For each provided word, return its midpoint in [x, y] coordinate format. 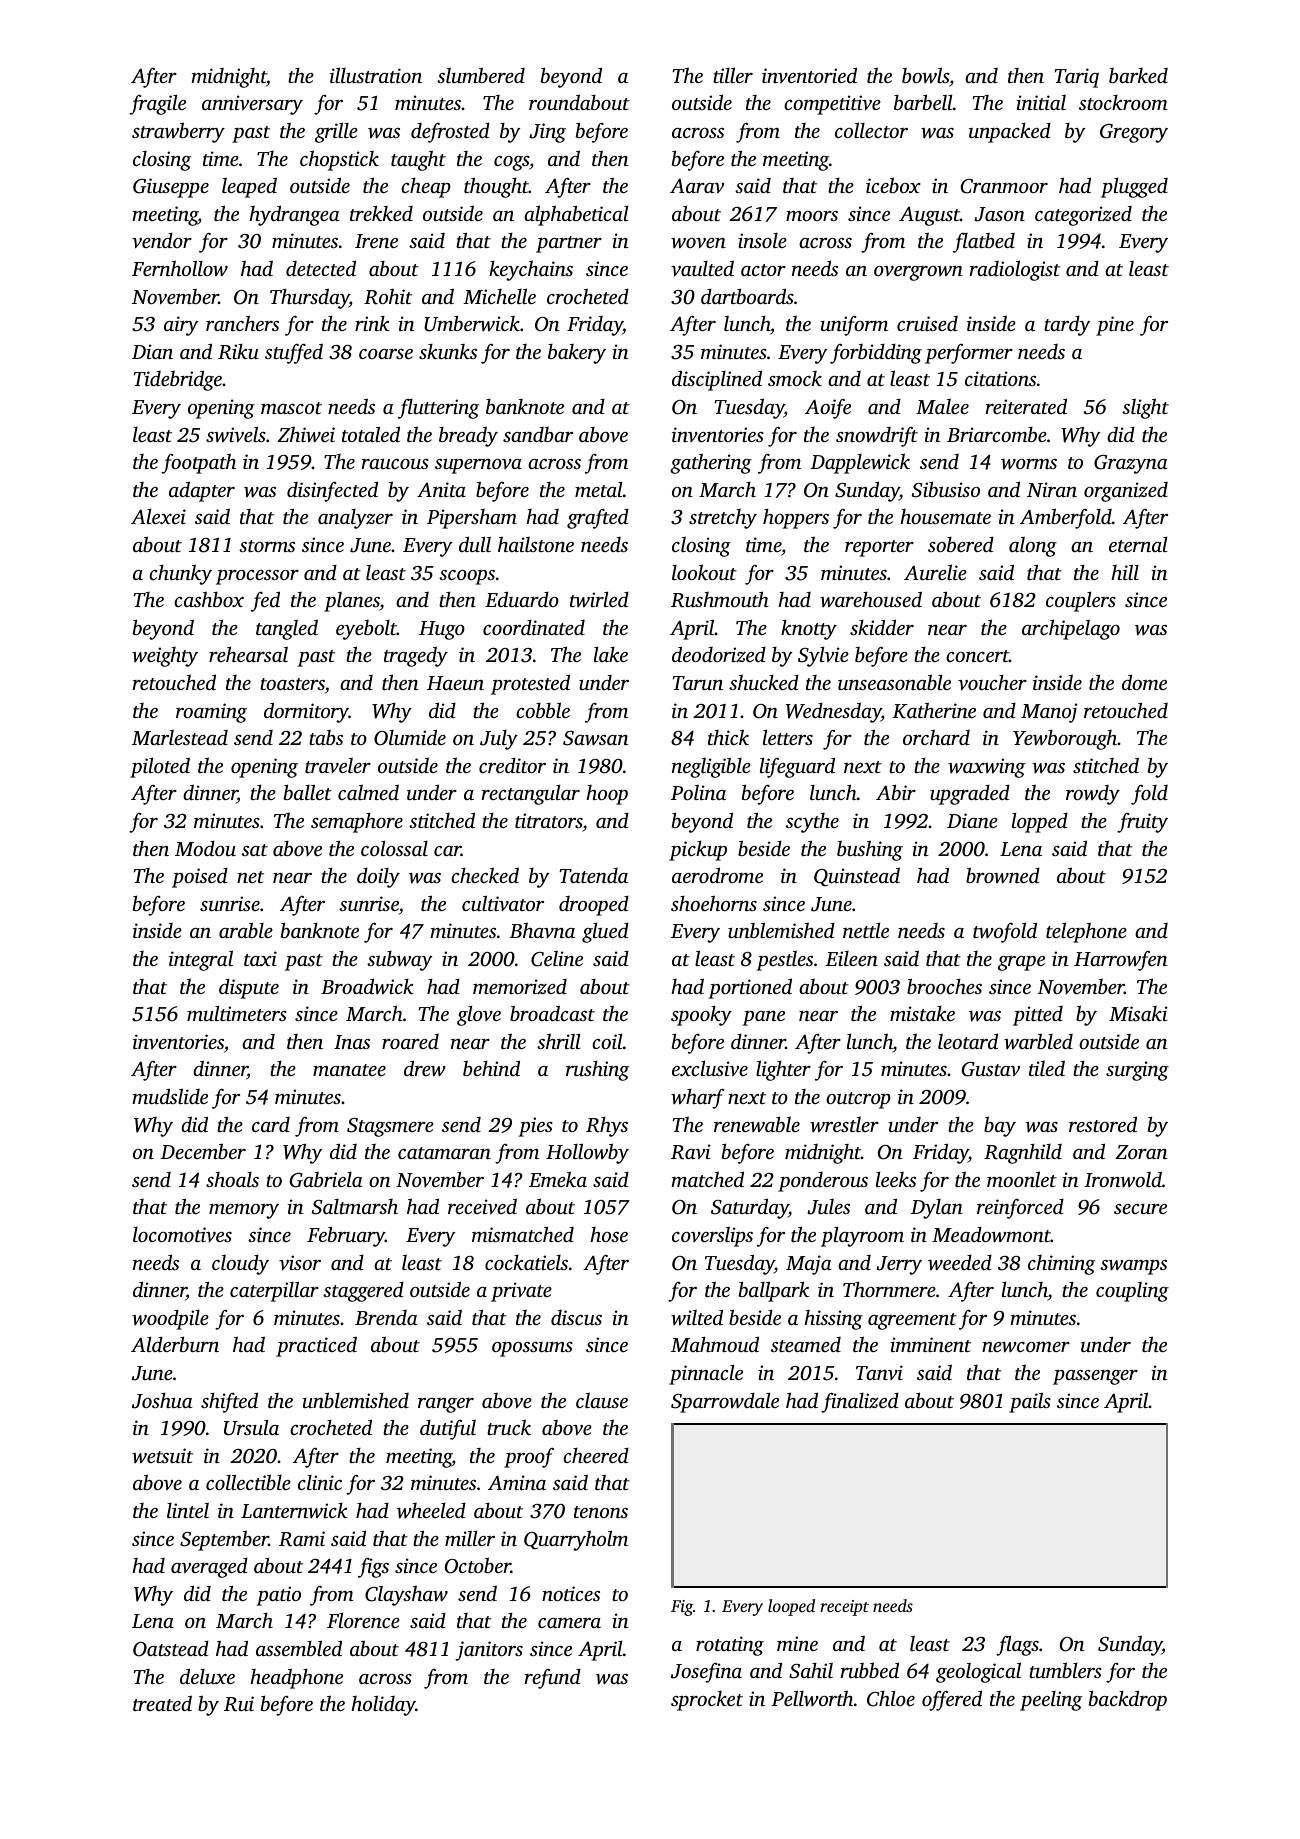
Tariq [1077, 78]
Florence [363, 1620]
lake [611, 654]
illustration [376, 75]
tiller [733, 75]
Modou [205, 848]
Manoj [1049, 713]
